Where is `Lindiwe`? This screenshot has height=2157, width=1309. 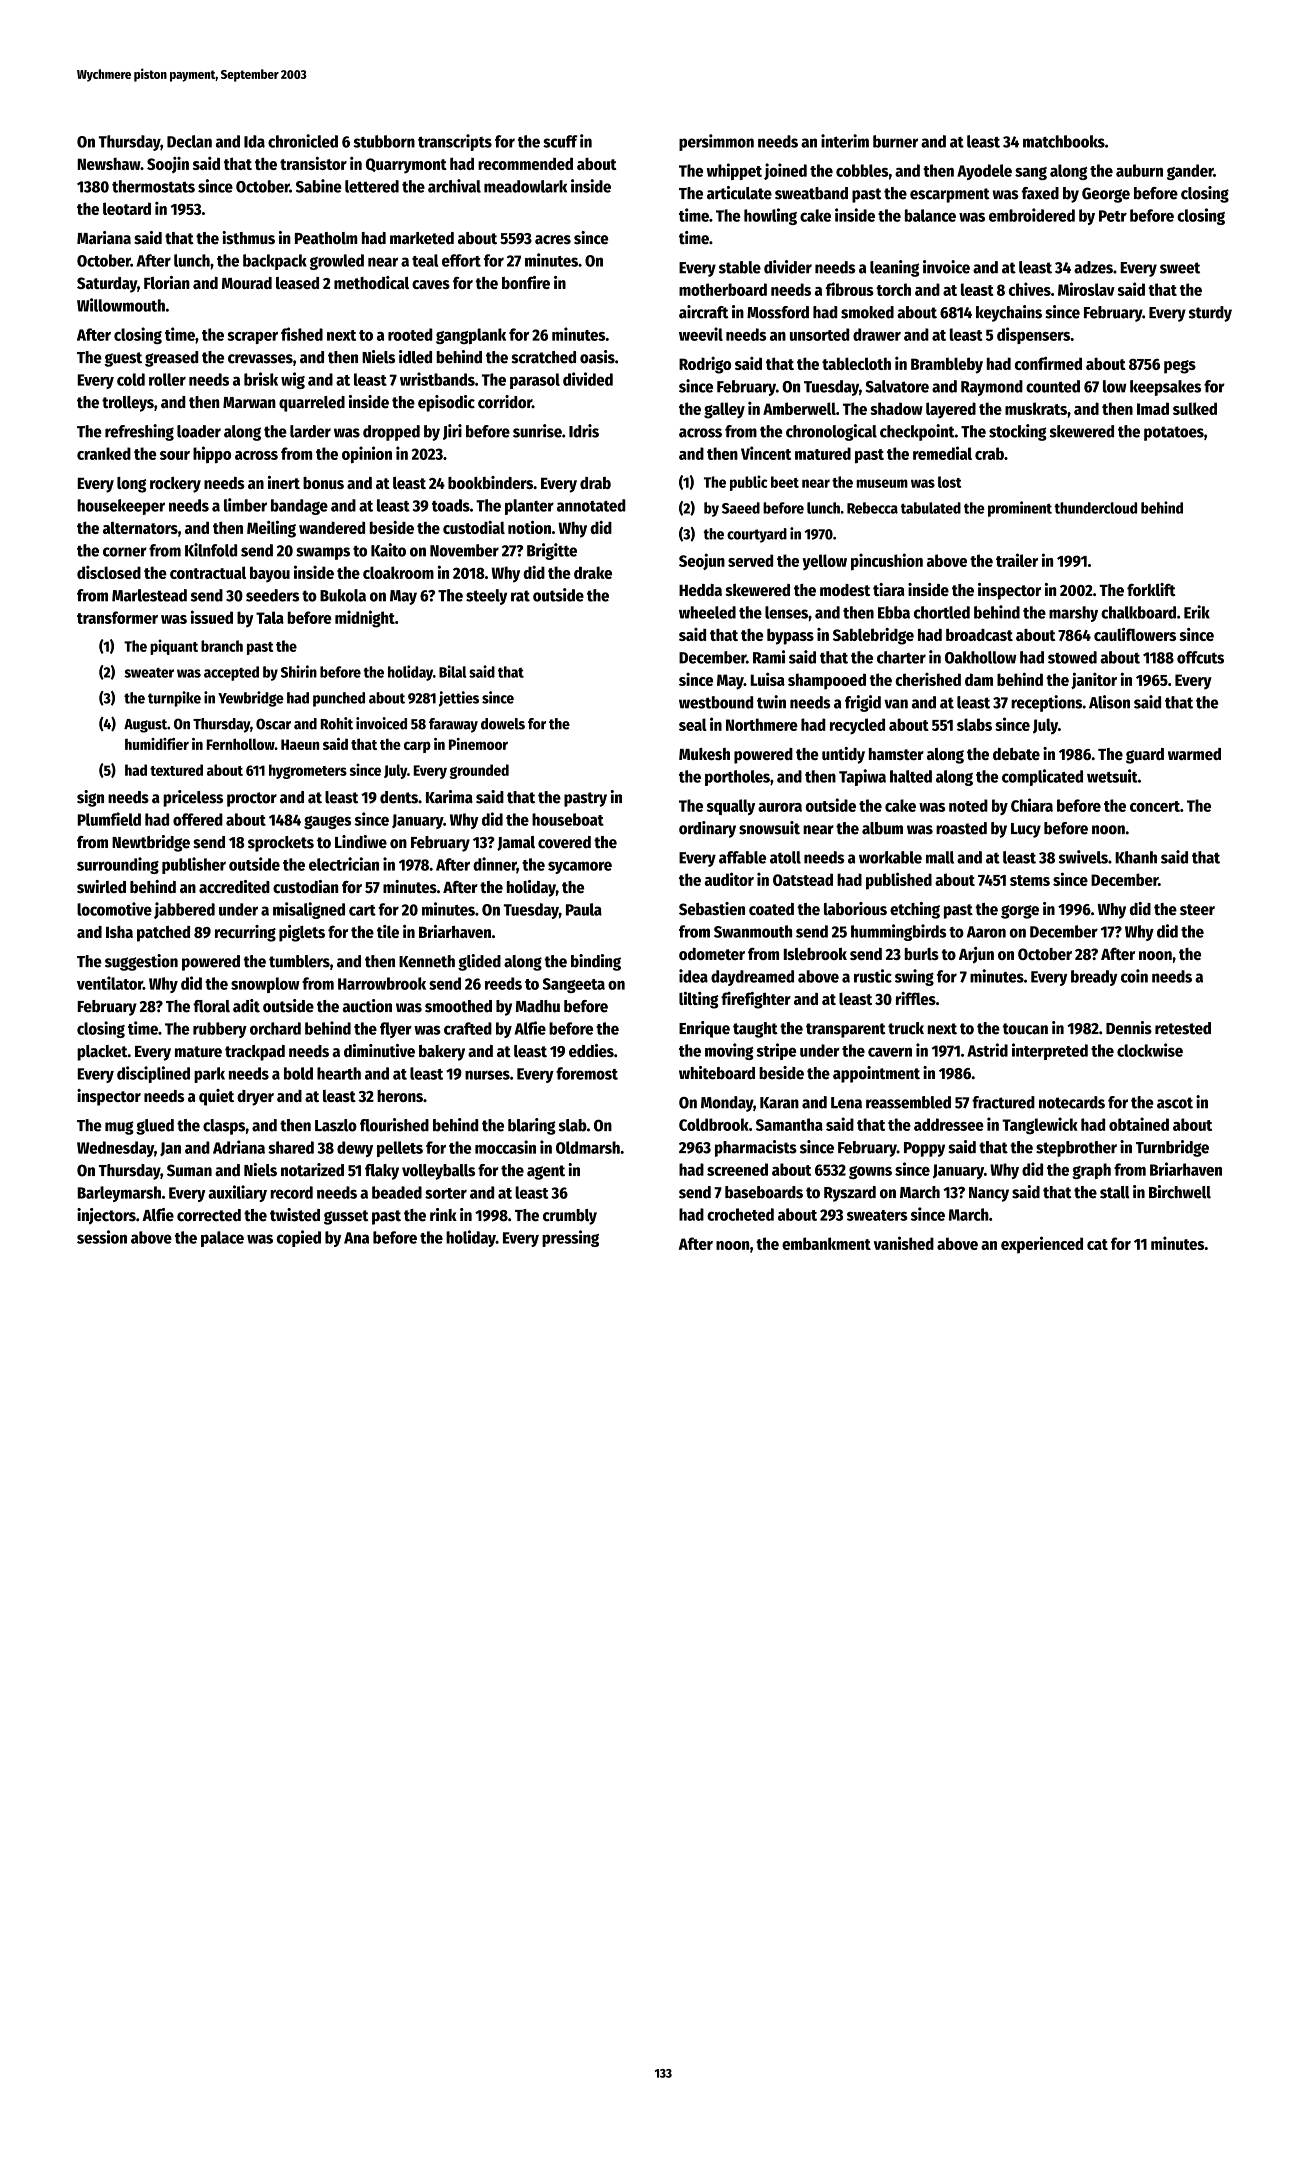 Lindiwe is located at coordinates (361, 842).
